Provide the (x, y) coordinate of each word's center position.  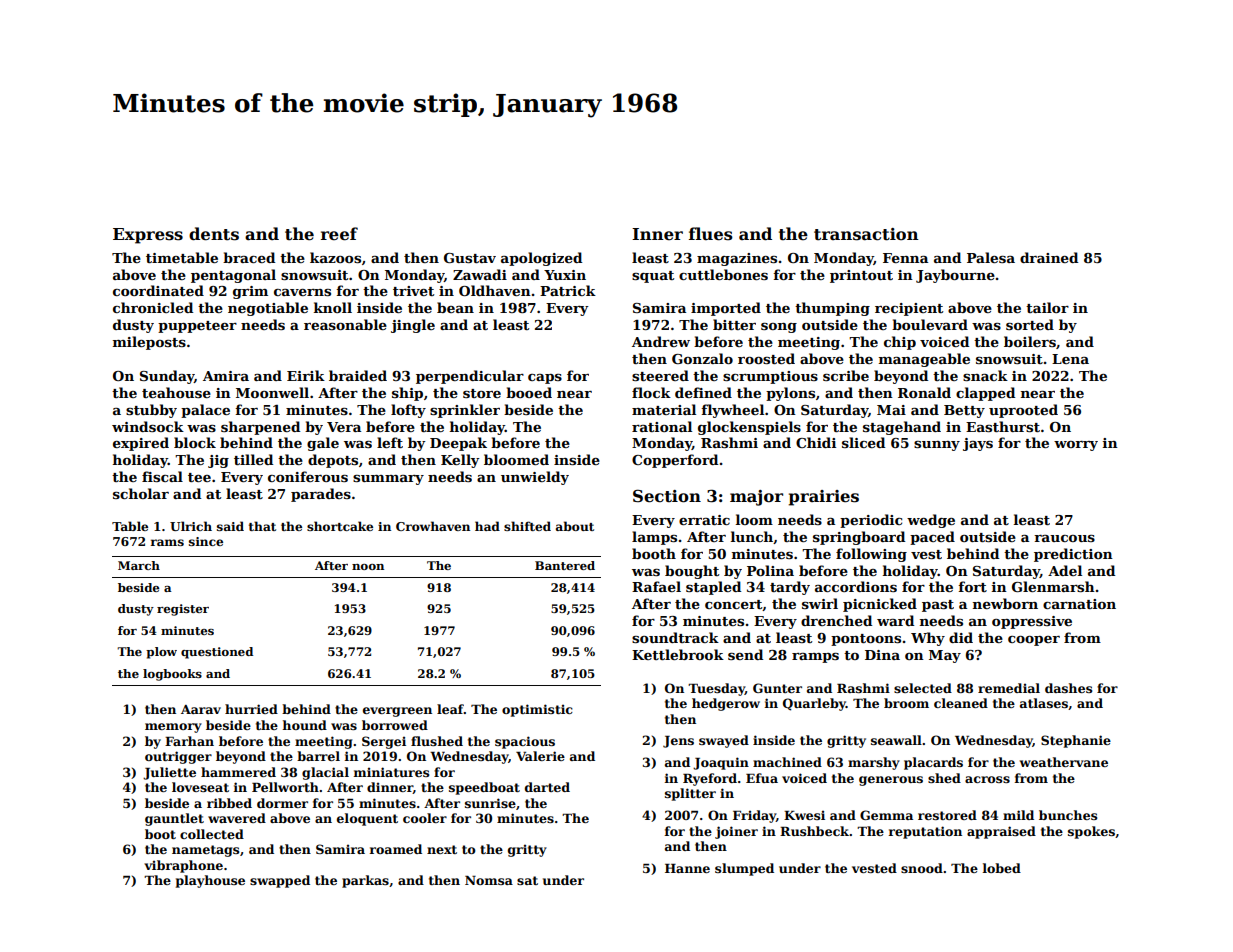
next (442, 849)
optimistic (537, 710)
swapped (280, 881)
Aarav (201, 709)
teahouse (176, 392)
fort (972, 586)
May (945, 656)
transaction (866, 234)
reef (339, 234)
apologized (541, 259)
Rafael (656, 586)
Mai (891, 410)
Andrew (661, 341)
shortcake (340, 526)
